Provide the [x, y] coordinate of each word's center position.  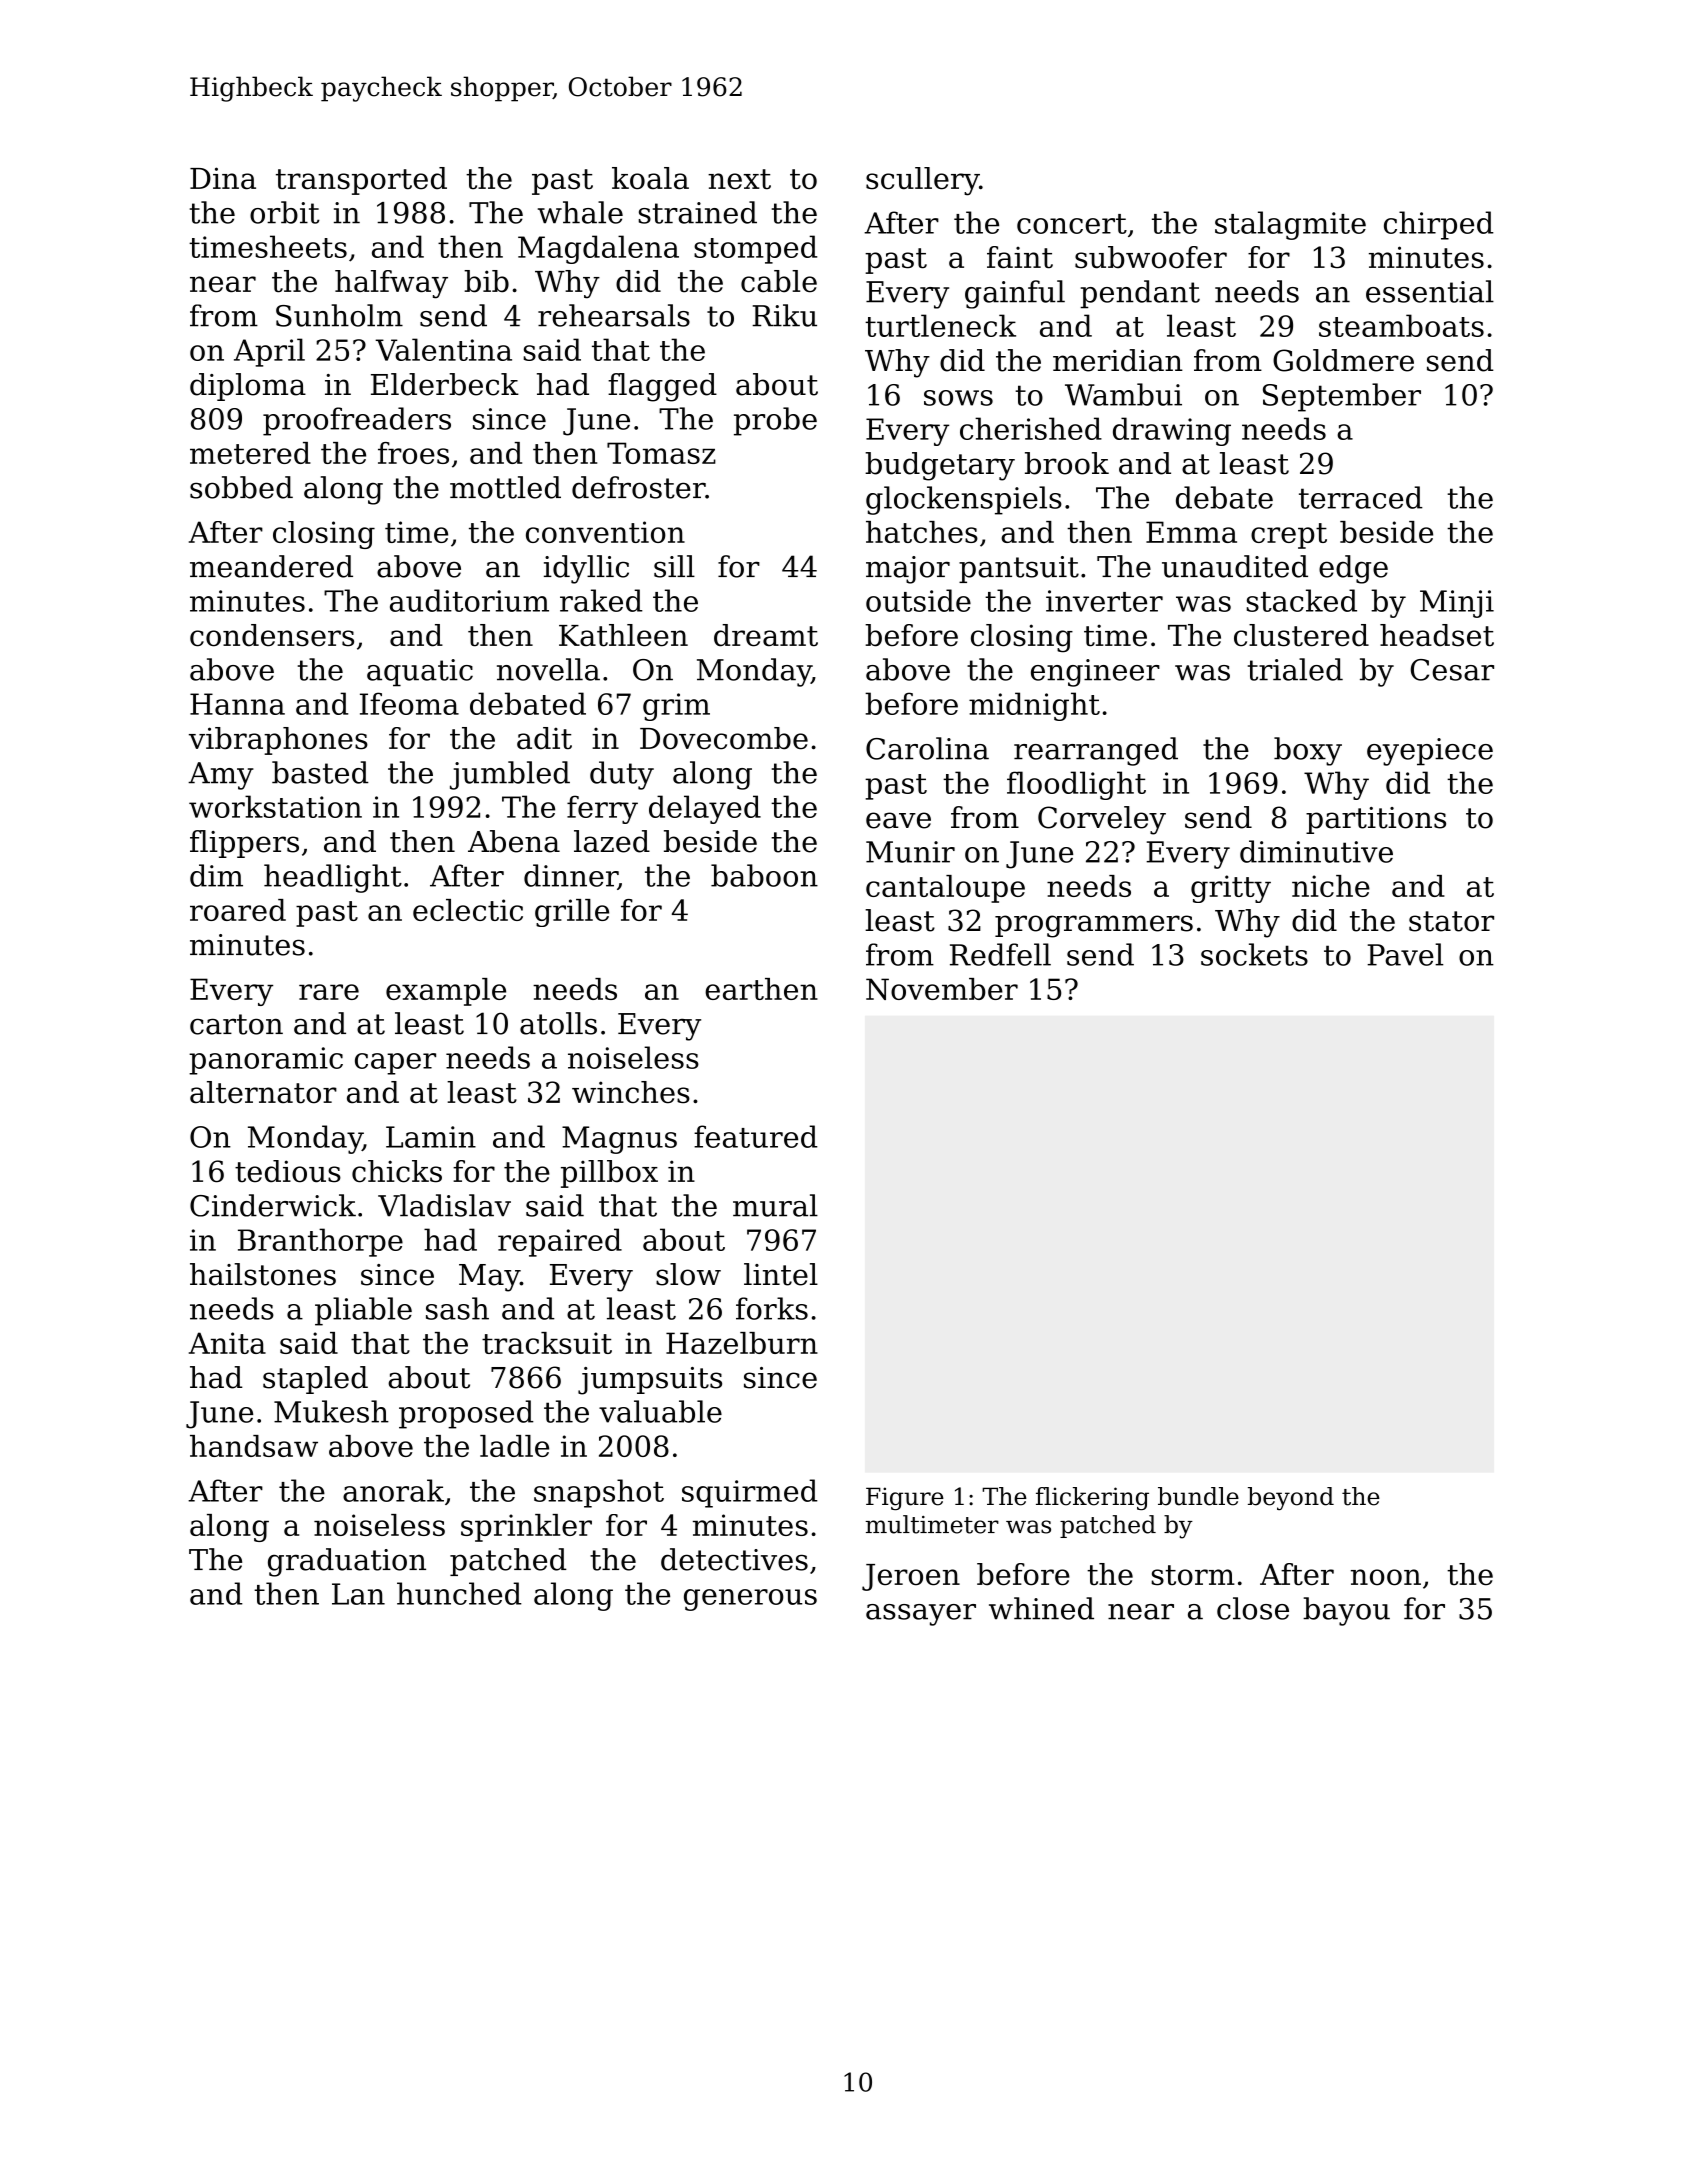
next [739, 179]
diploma [248, 387]
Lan [358, 1594]
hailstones [263, 1274]
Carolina [927, 748]
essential [1430, 291]
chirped [1439, 225]
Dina [223, 178]
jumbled [510, 775]
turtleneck [940, 325]
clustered [1301, 635]
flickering [1092, 1498]
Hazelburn [742, 1343]
